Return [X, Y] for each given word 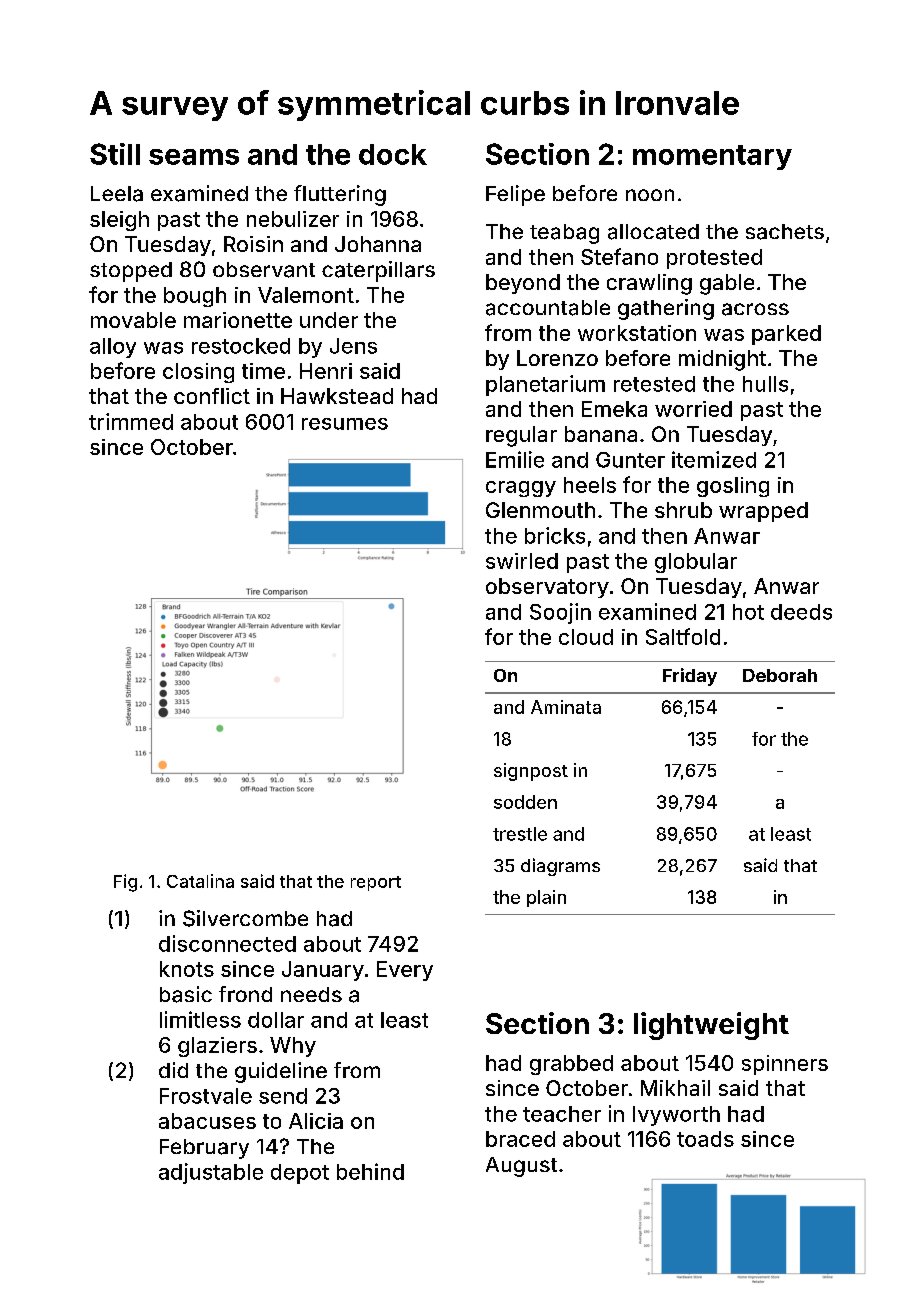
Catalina [200, 881]
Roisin [253, 244]
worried [693, 409]
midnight [722, 360]
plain [546, 898]
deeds [801, 612]
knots [187, 969]
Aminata [566, 707]
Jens [353, 346]
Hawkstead [337, 396]
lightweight [711, 1026]
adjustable [211, 1173]
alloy [113, 348]
